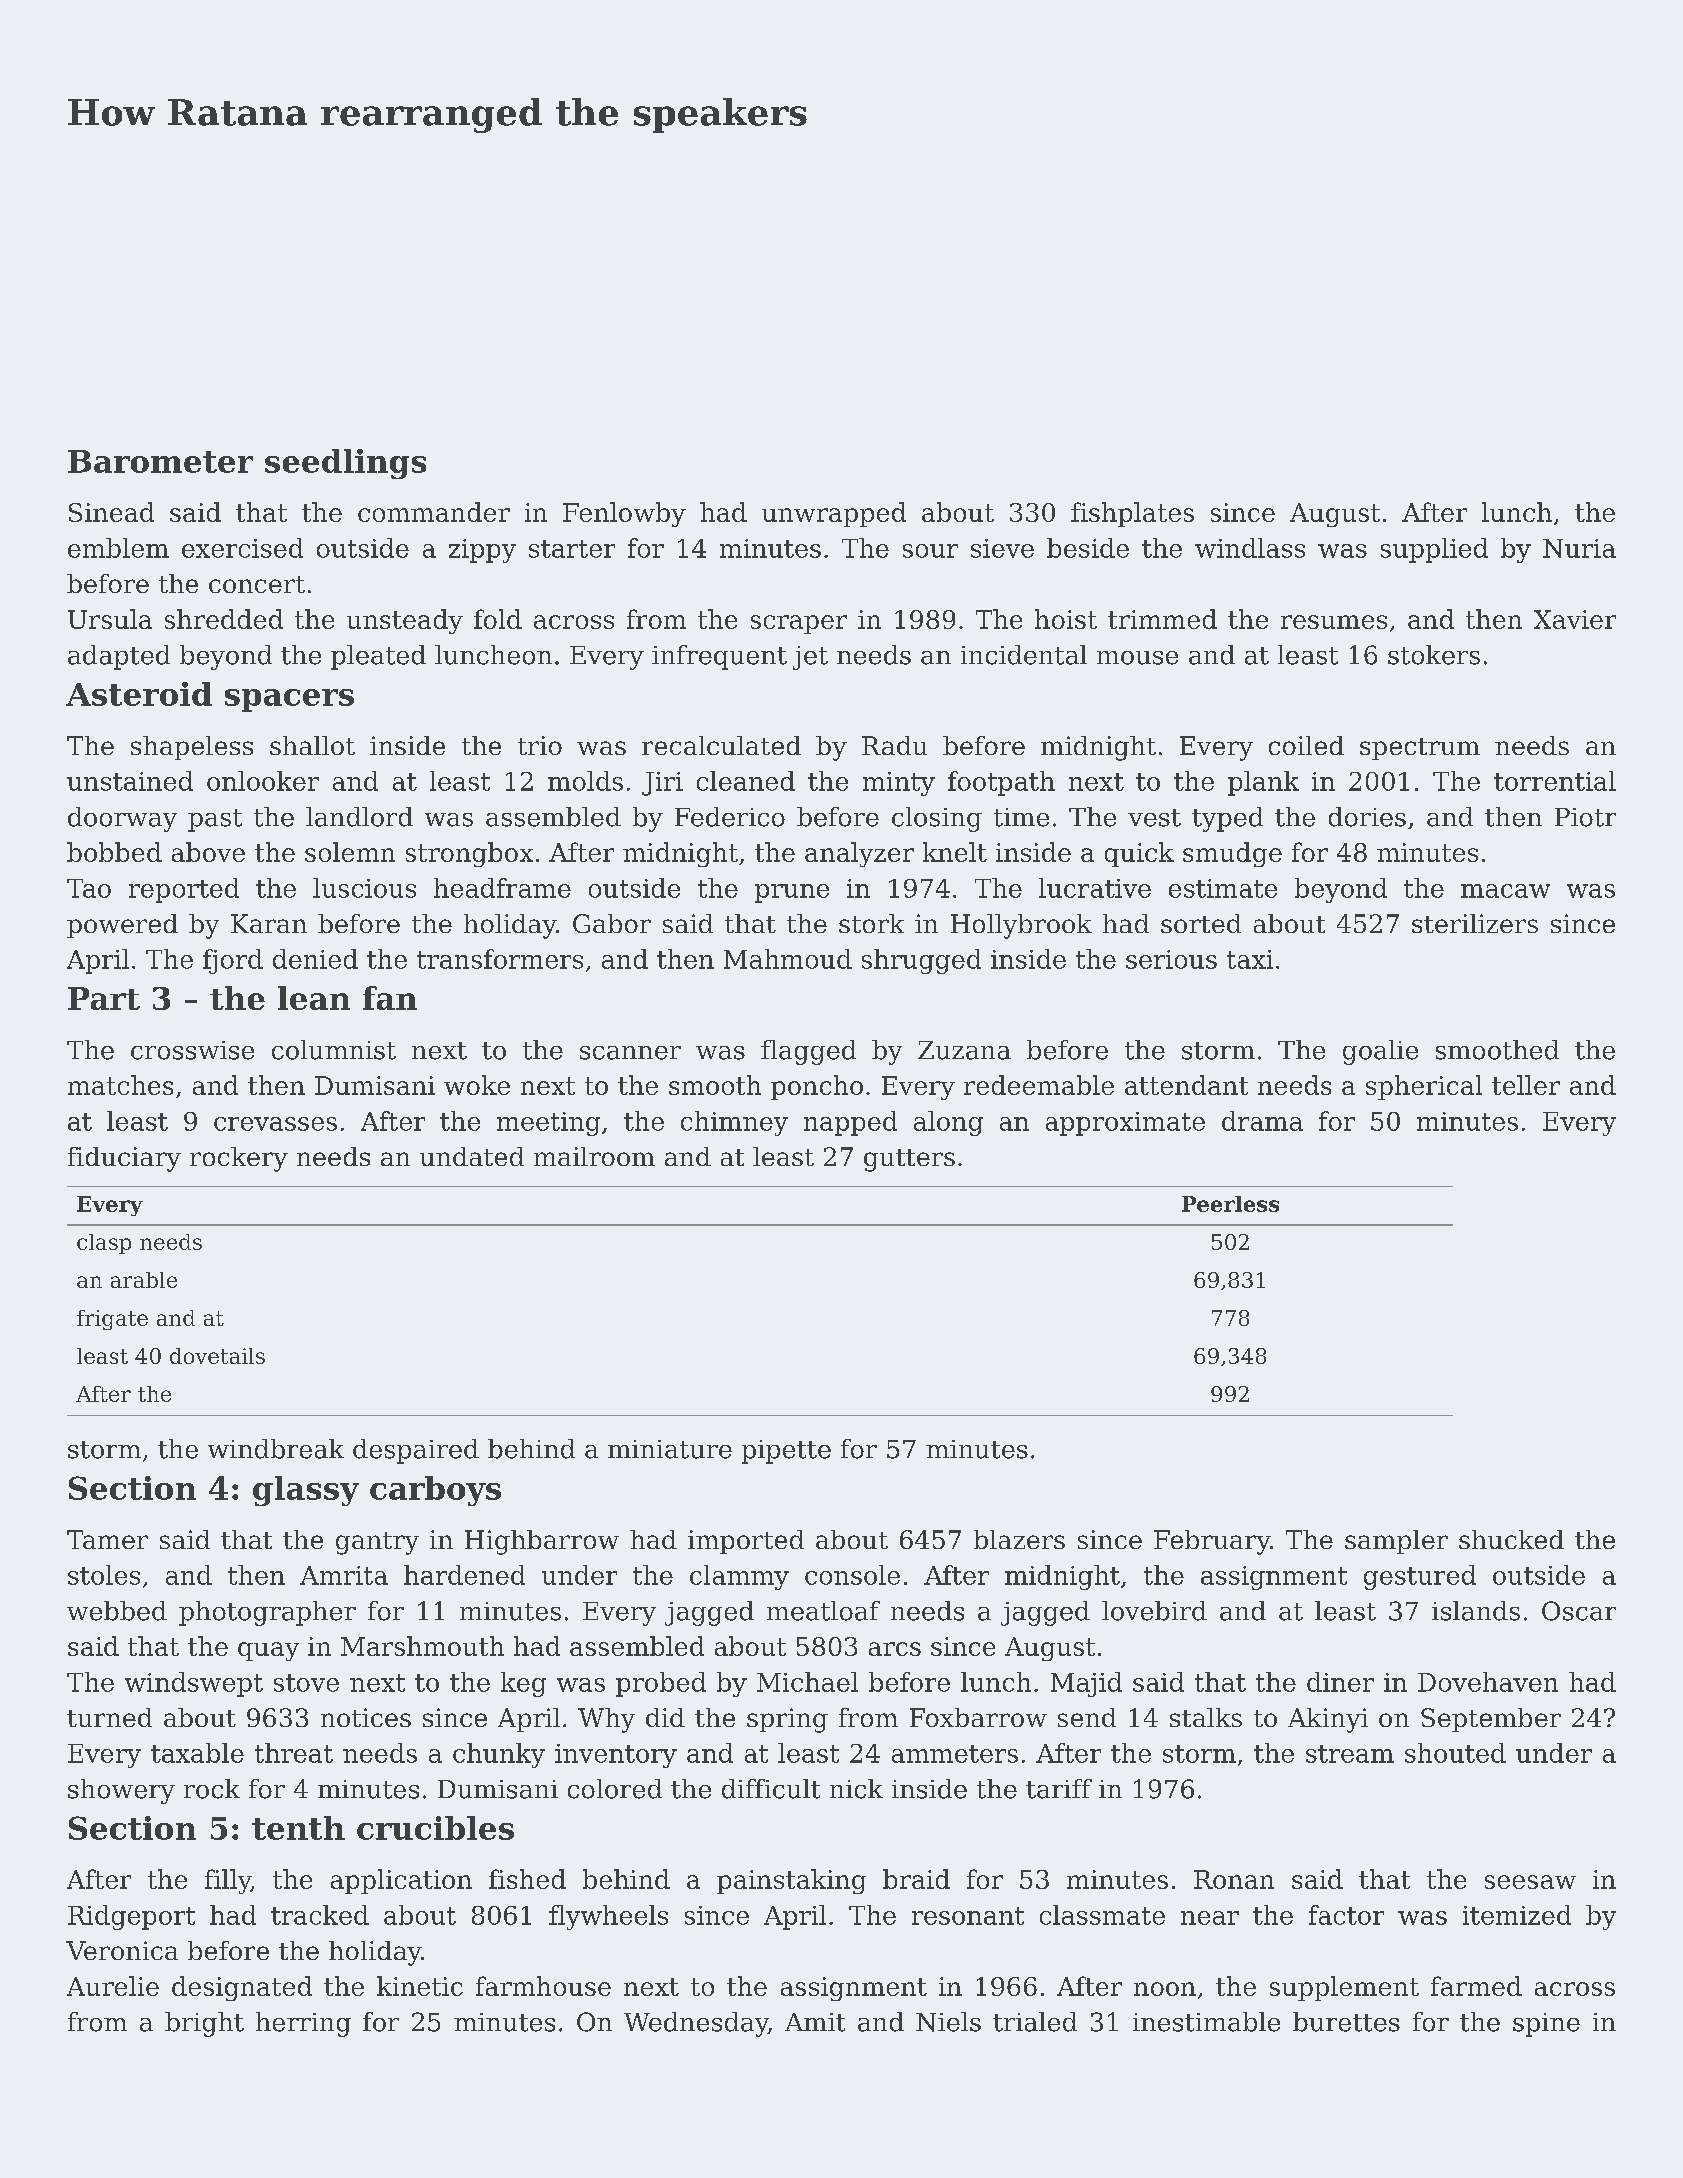 The width and height of the screenshot is (1683, 2178). Describe the element at coordinates (1102, 1915) in the screenshot. I see `classmate` at that location.
